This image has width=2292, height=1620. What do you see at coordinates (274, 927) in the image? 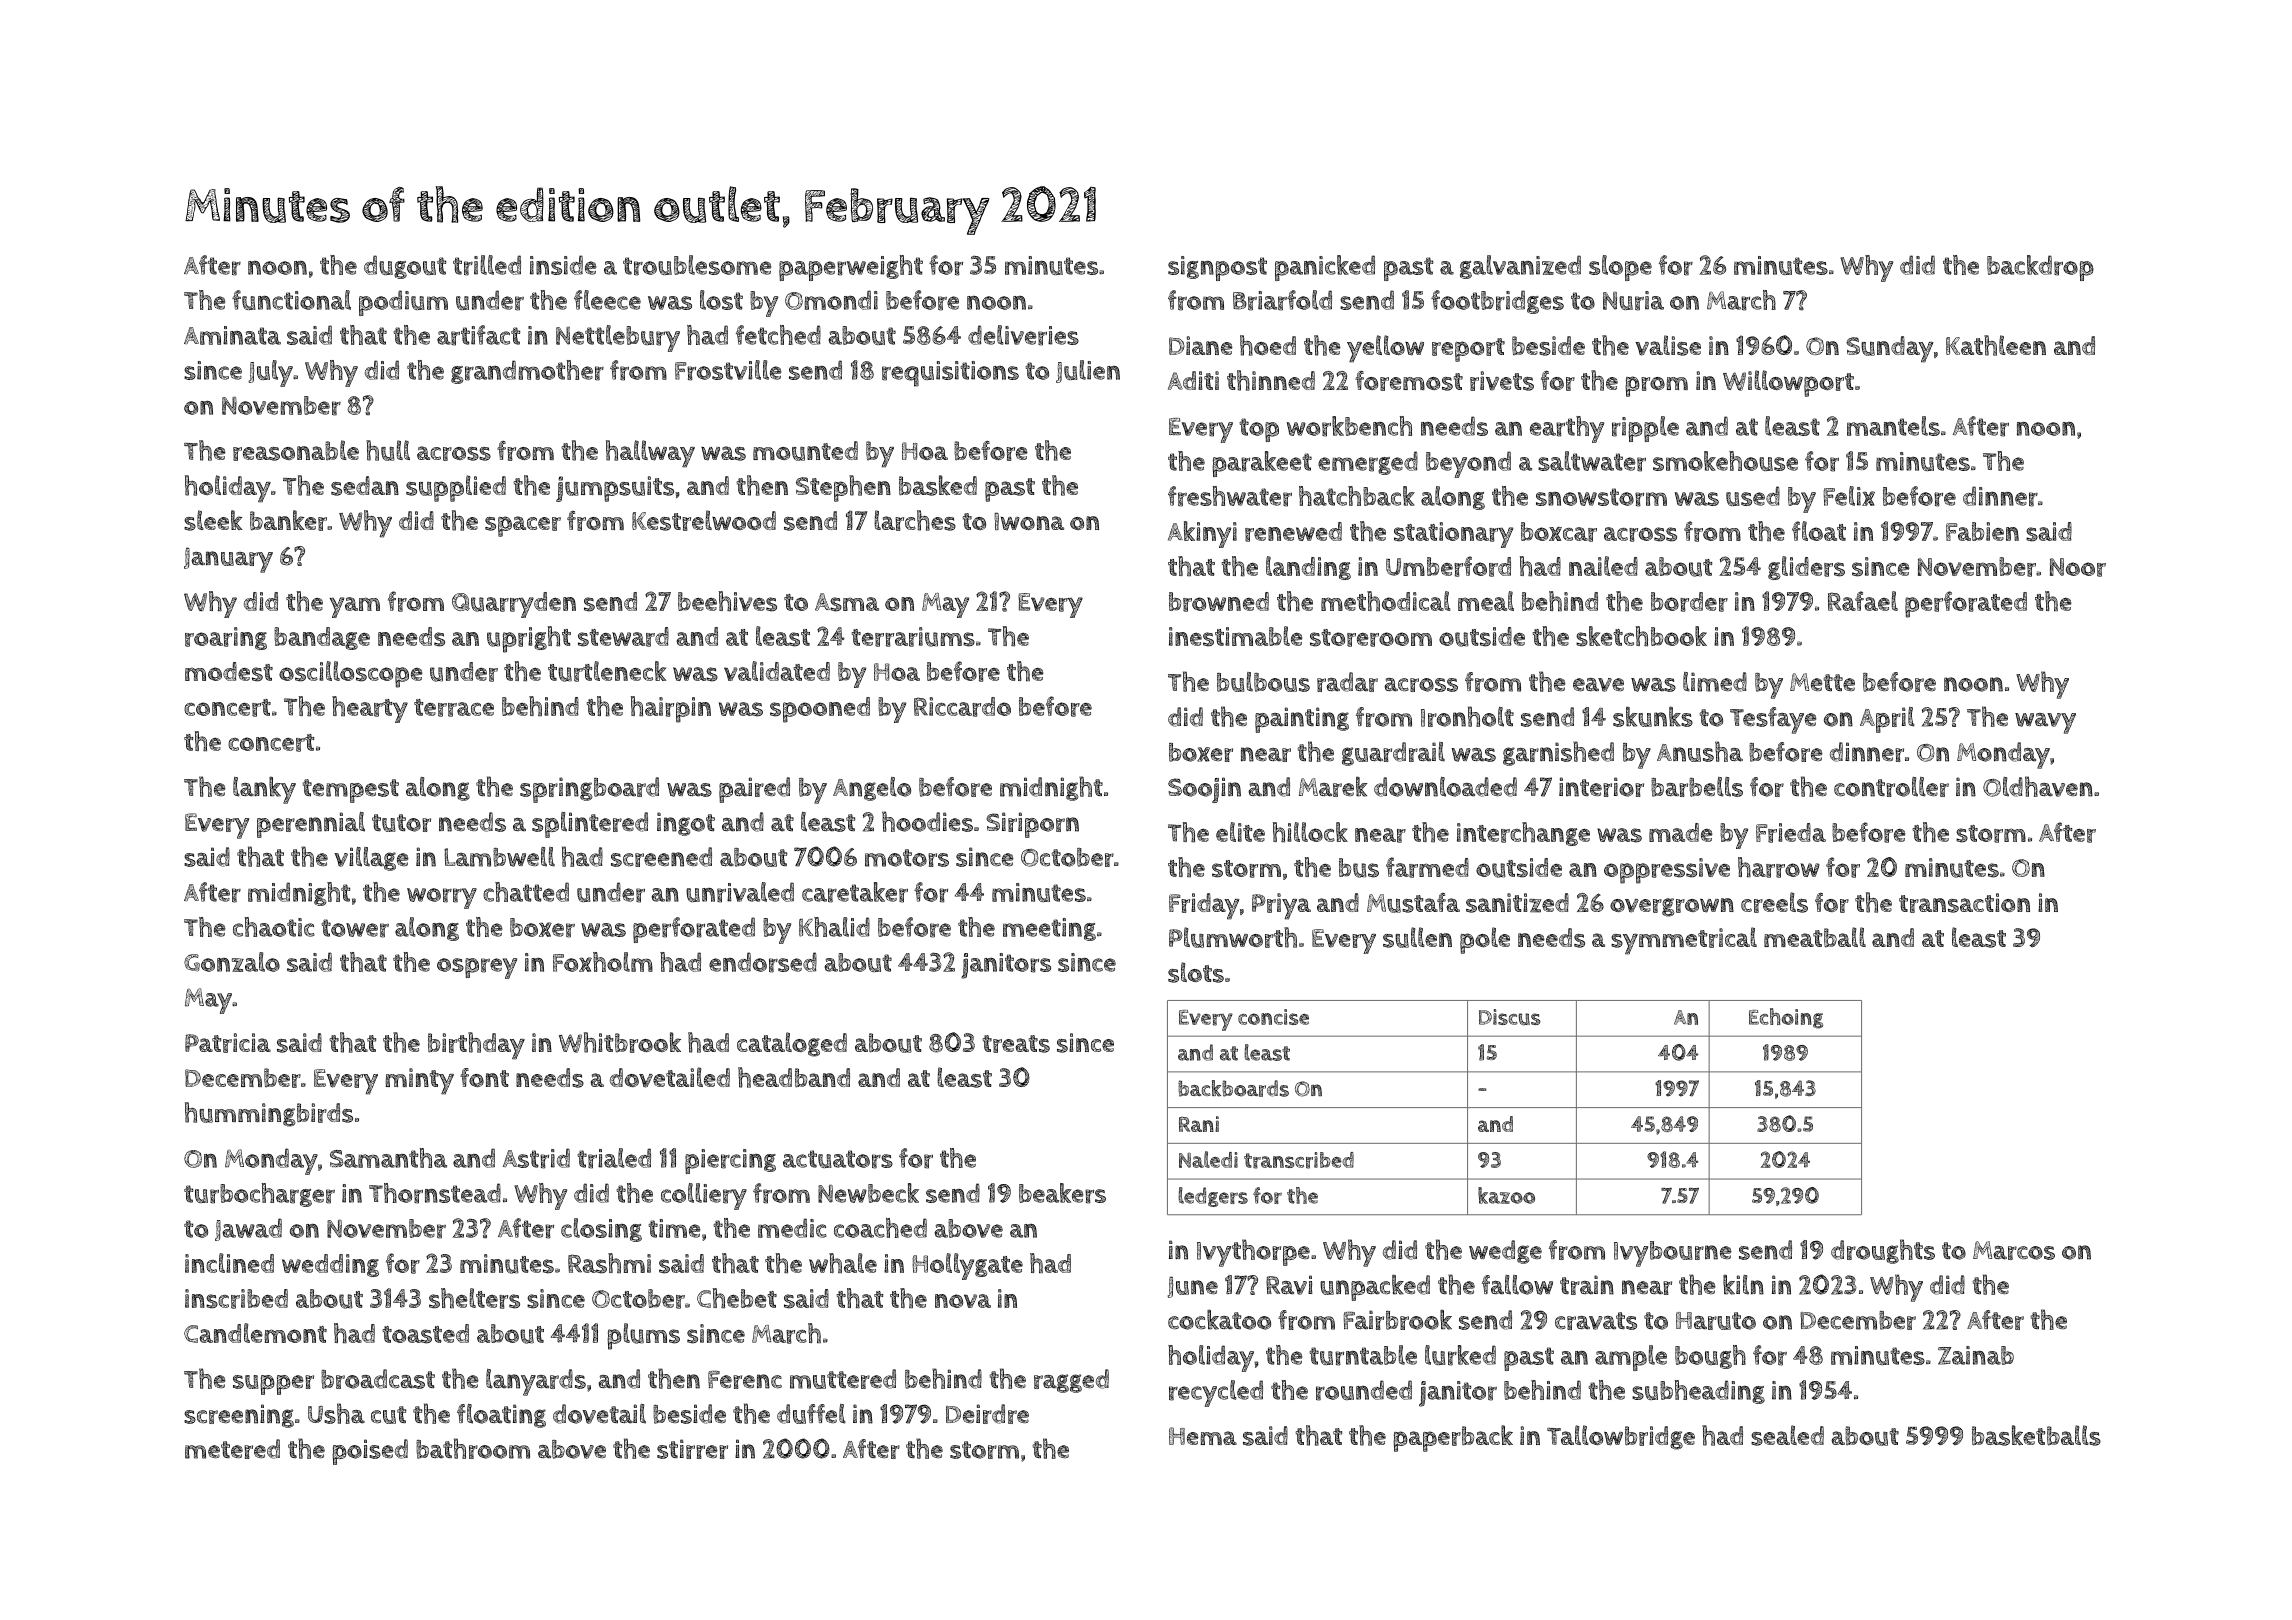
I see `chaotic` at bounding box center [274, 927].
